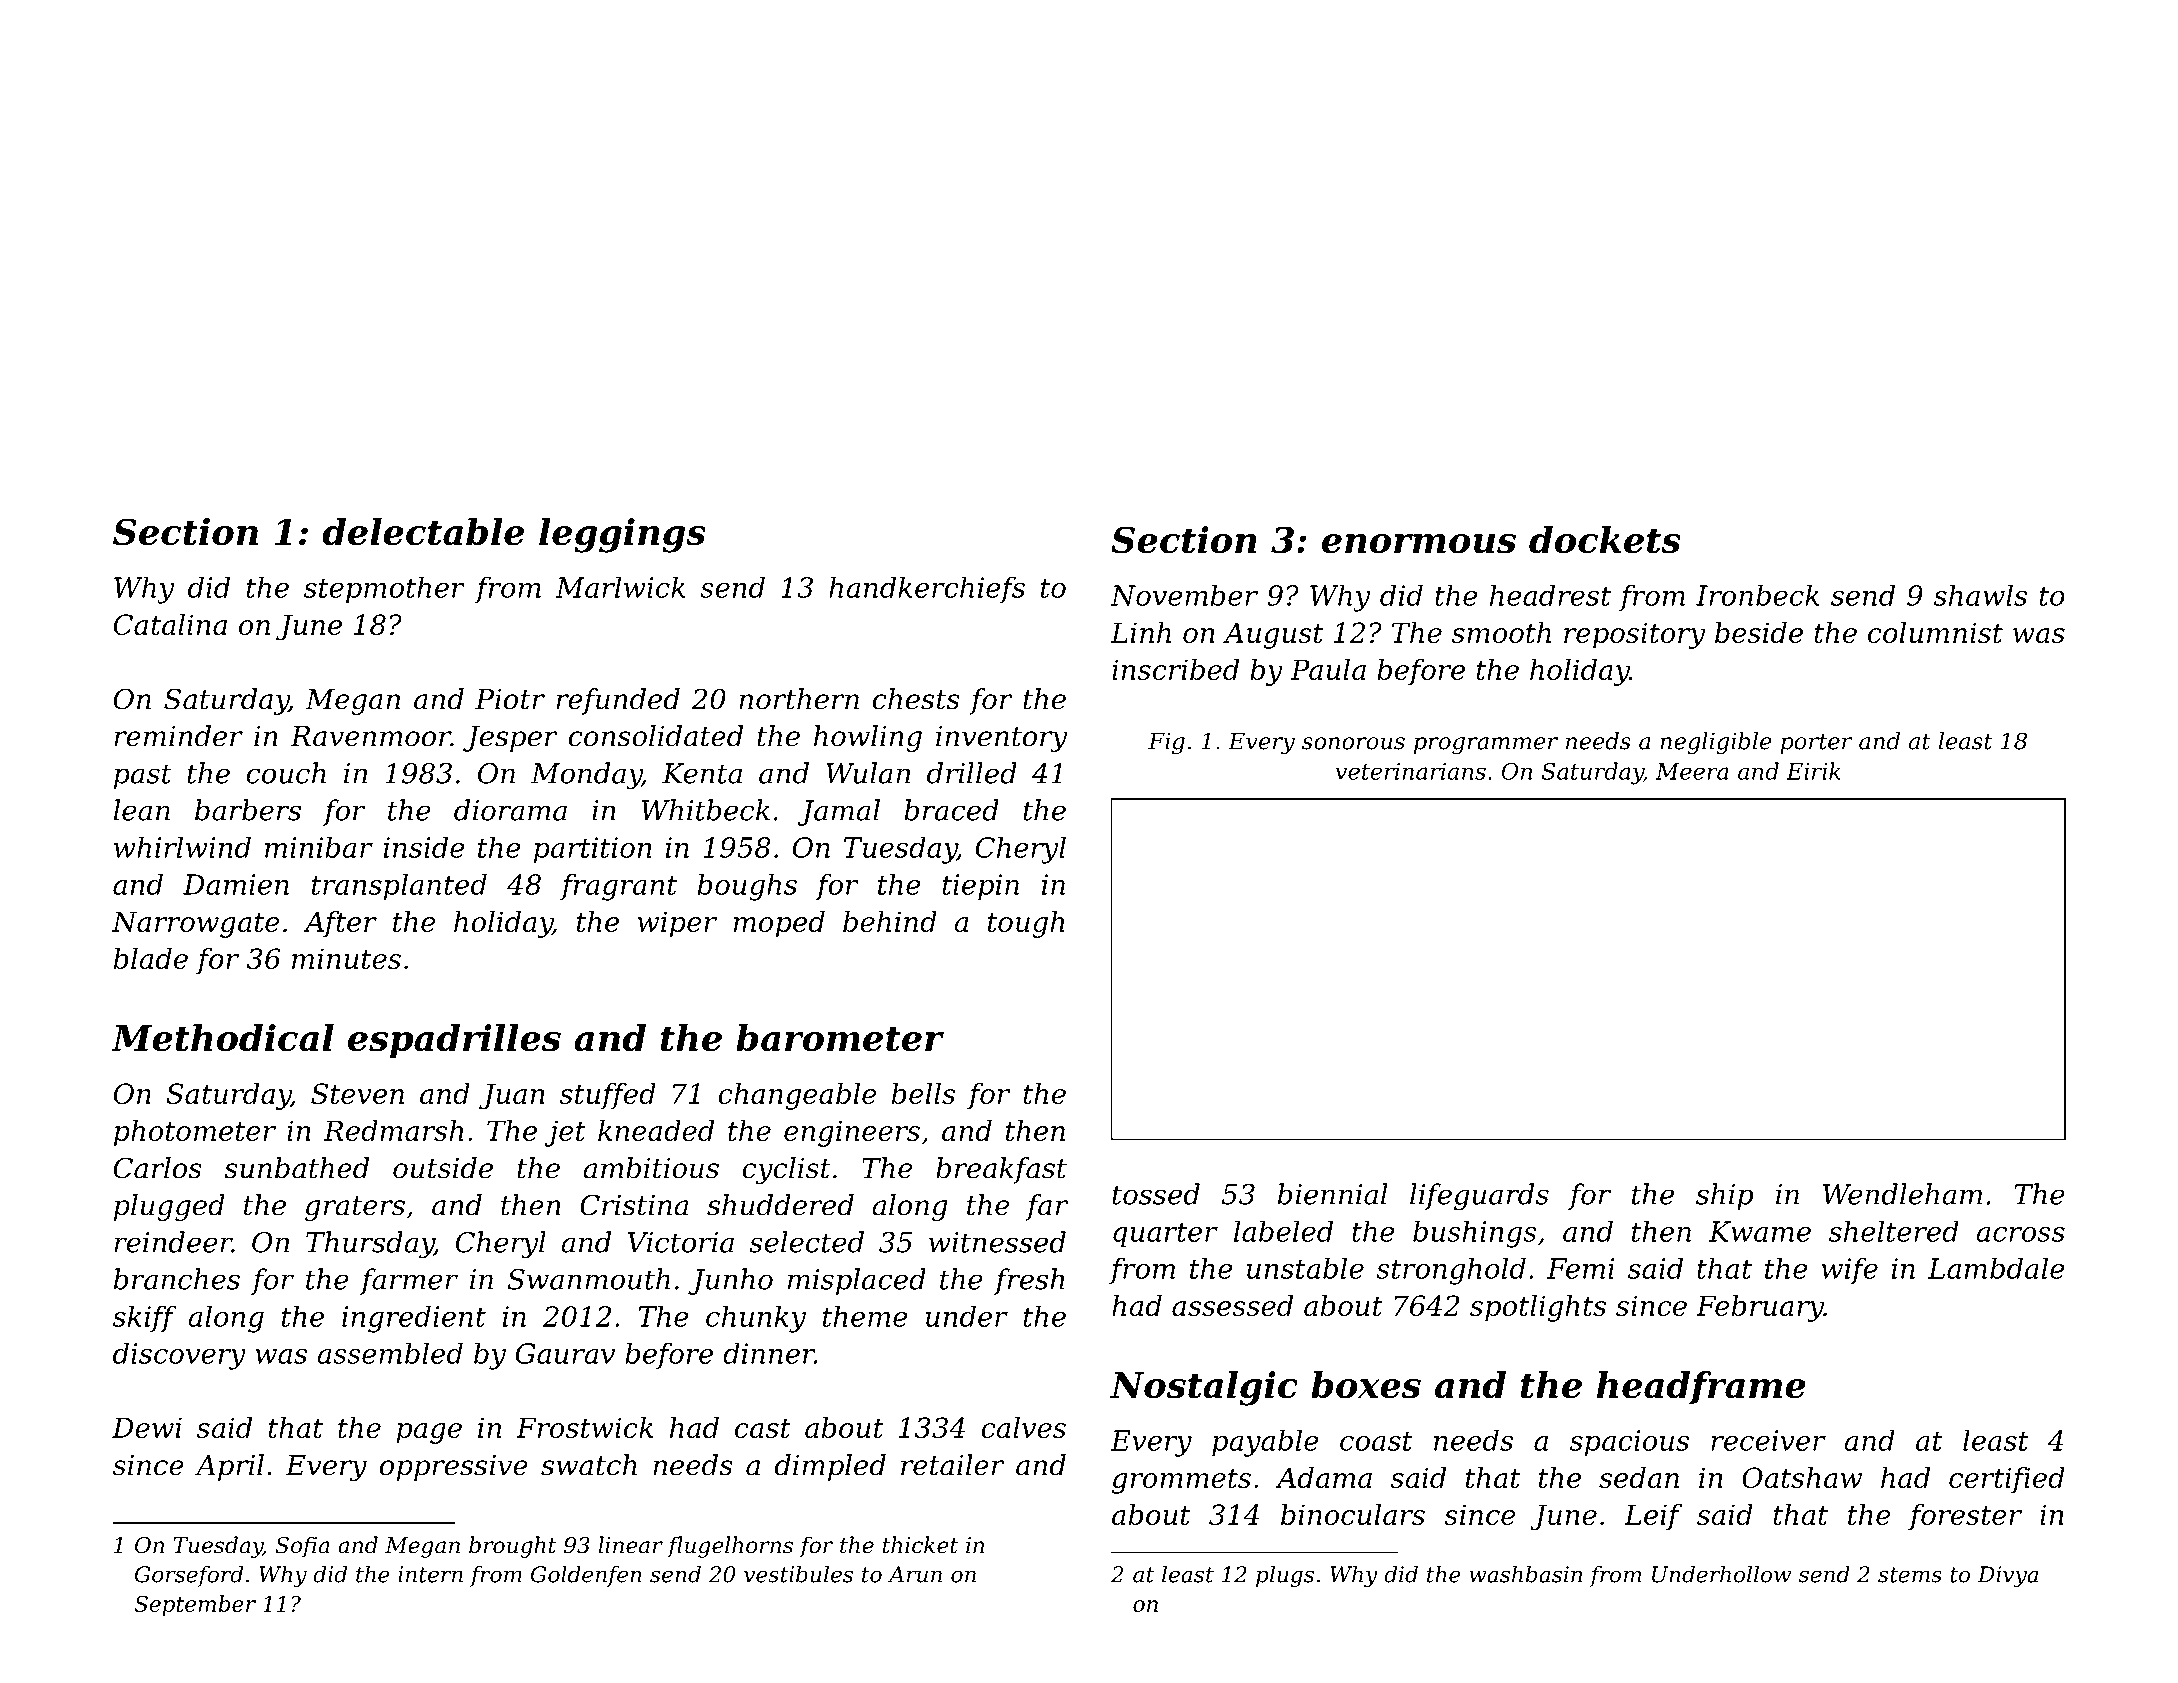  Describe the element at coordinates (170, 624) in the screenshot. I see `Catalina` at that location.
